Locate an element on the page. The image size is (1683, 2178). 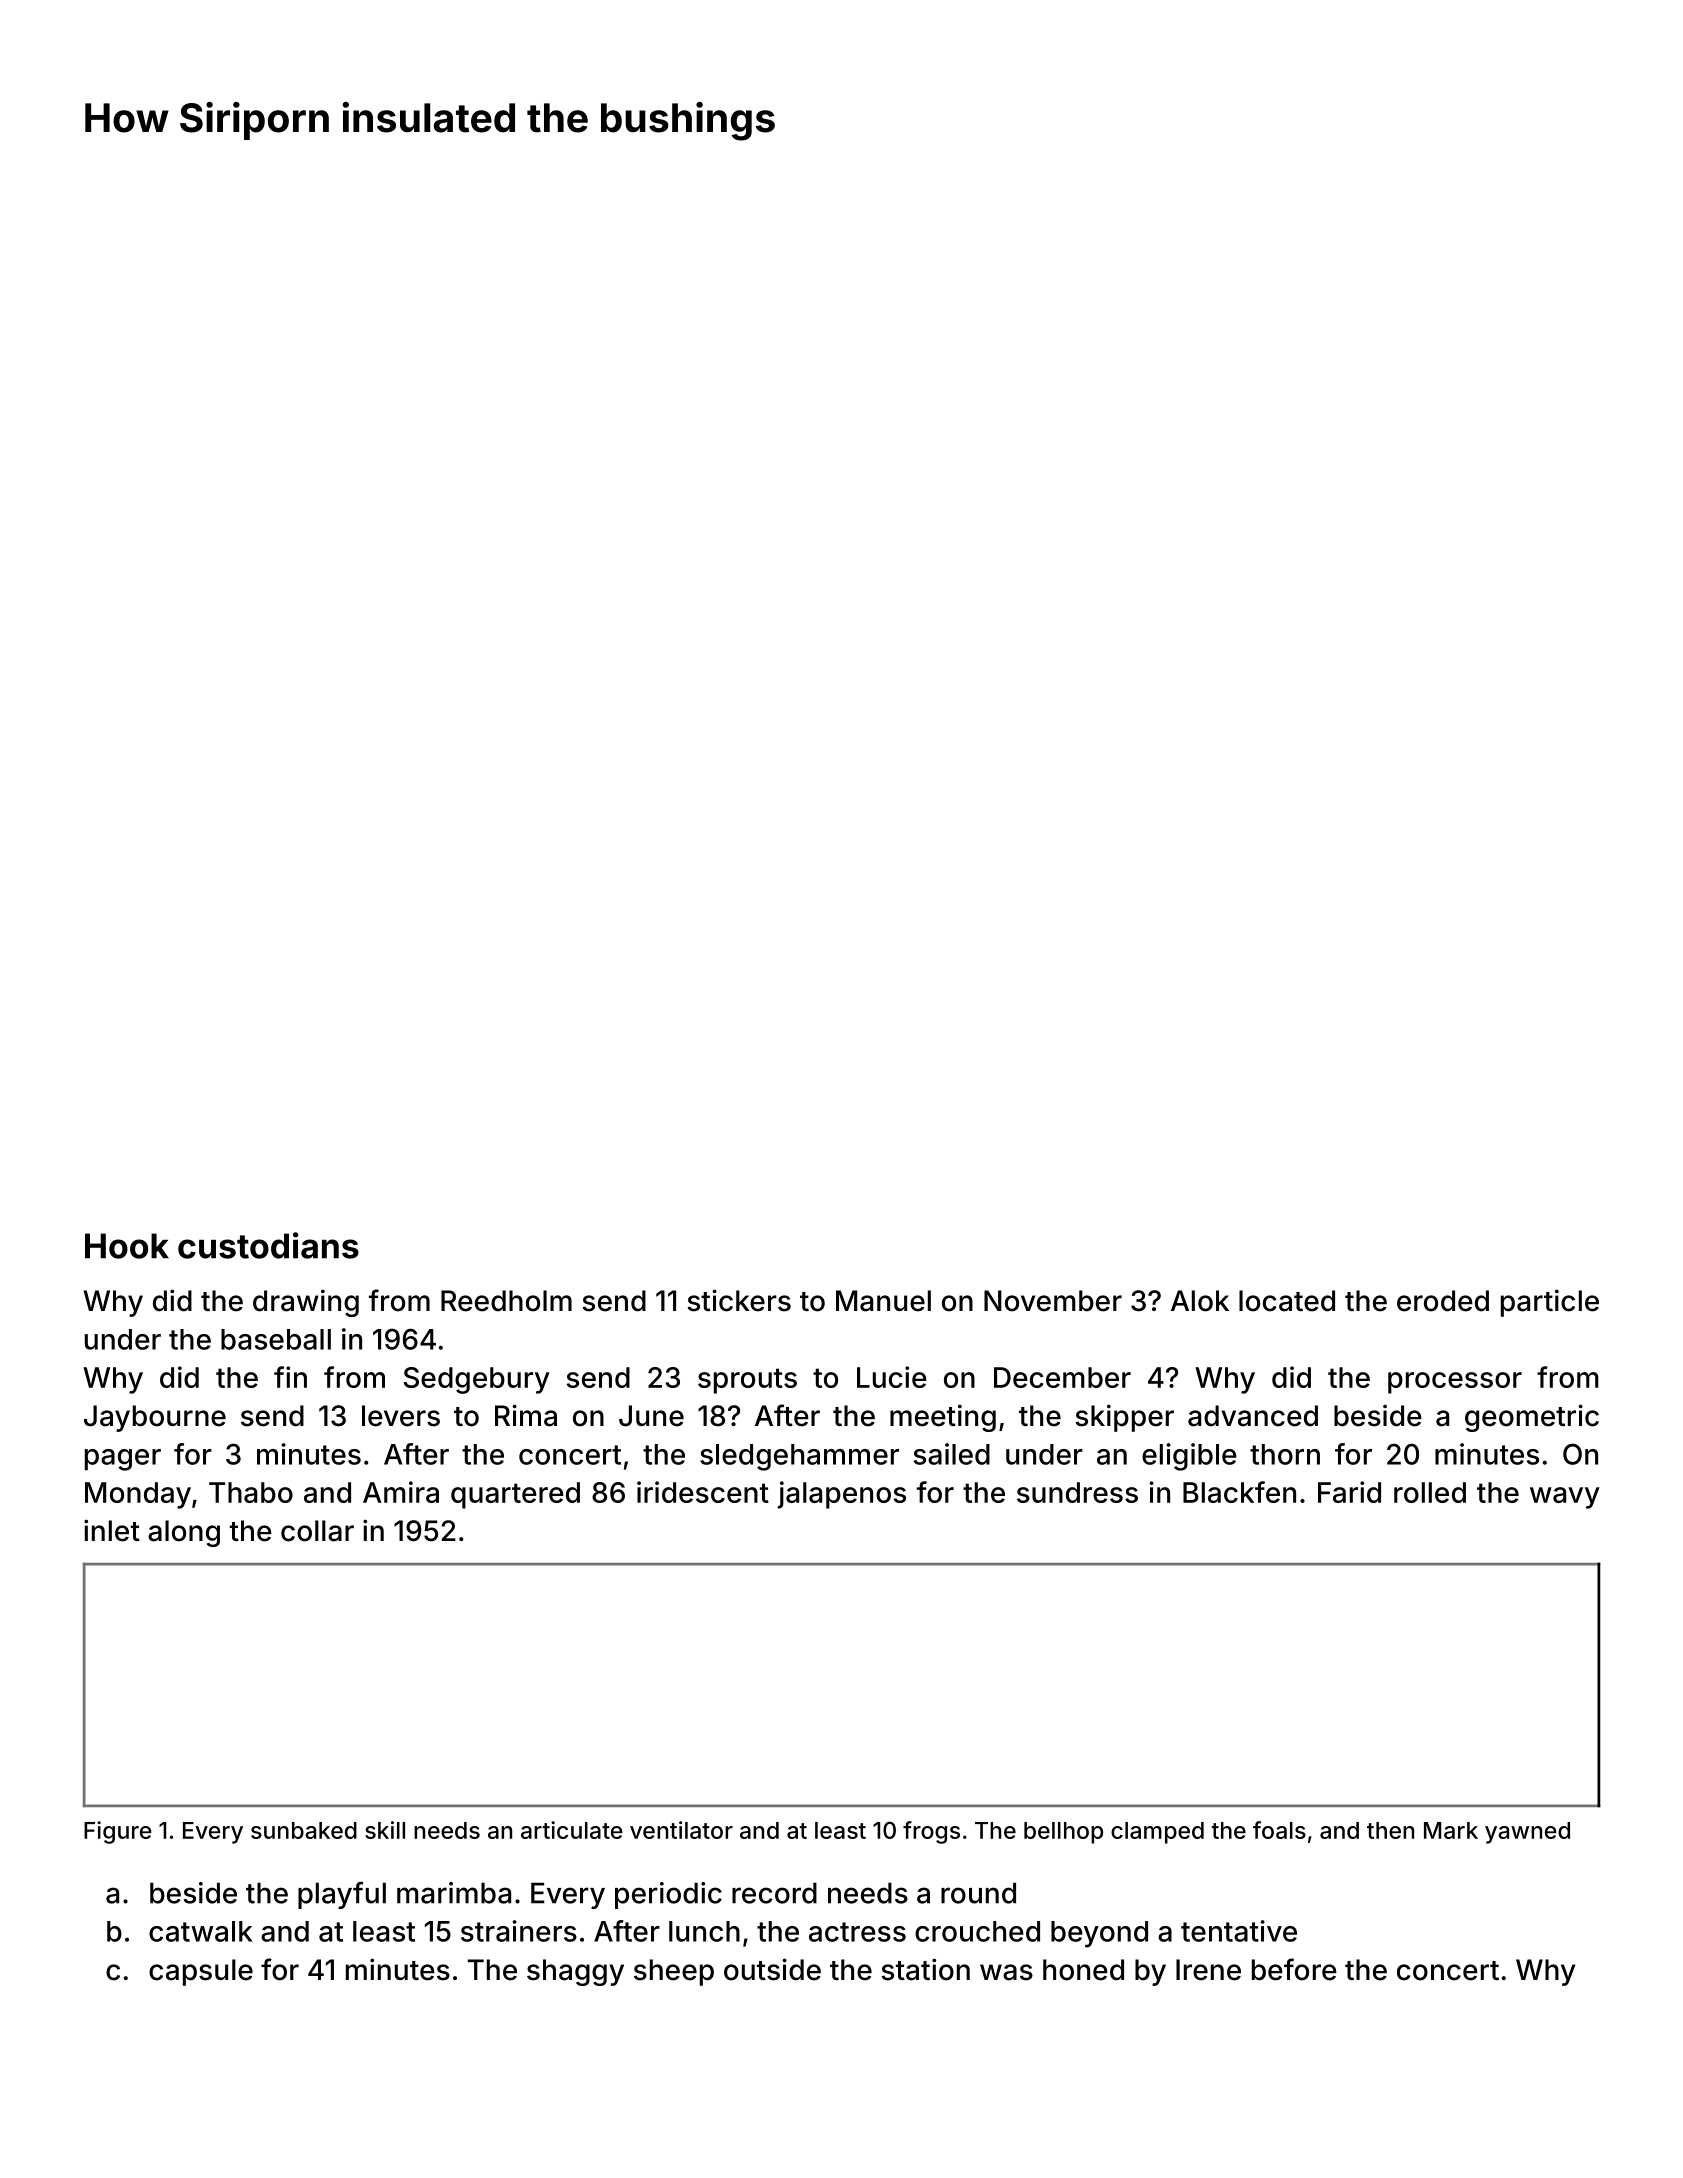
custodians is located at coordinates (268, 1245).
